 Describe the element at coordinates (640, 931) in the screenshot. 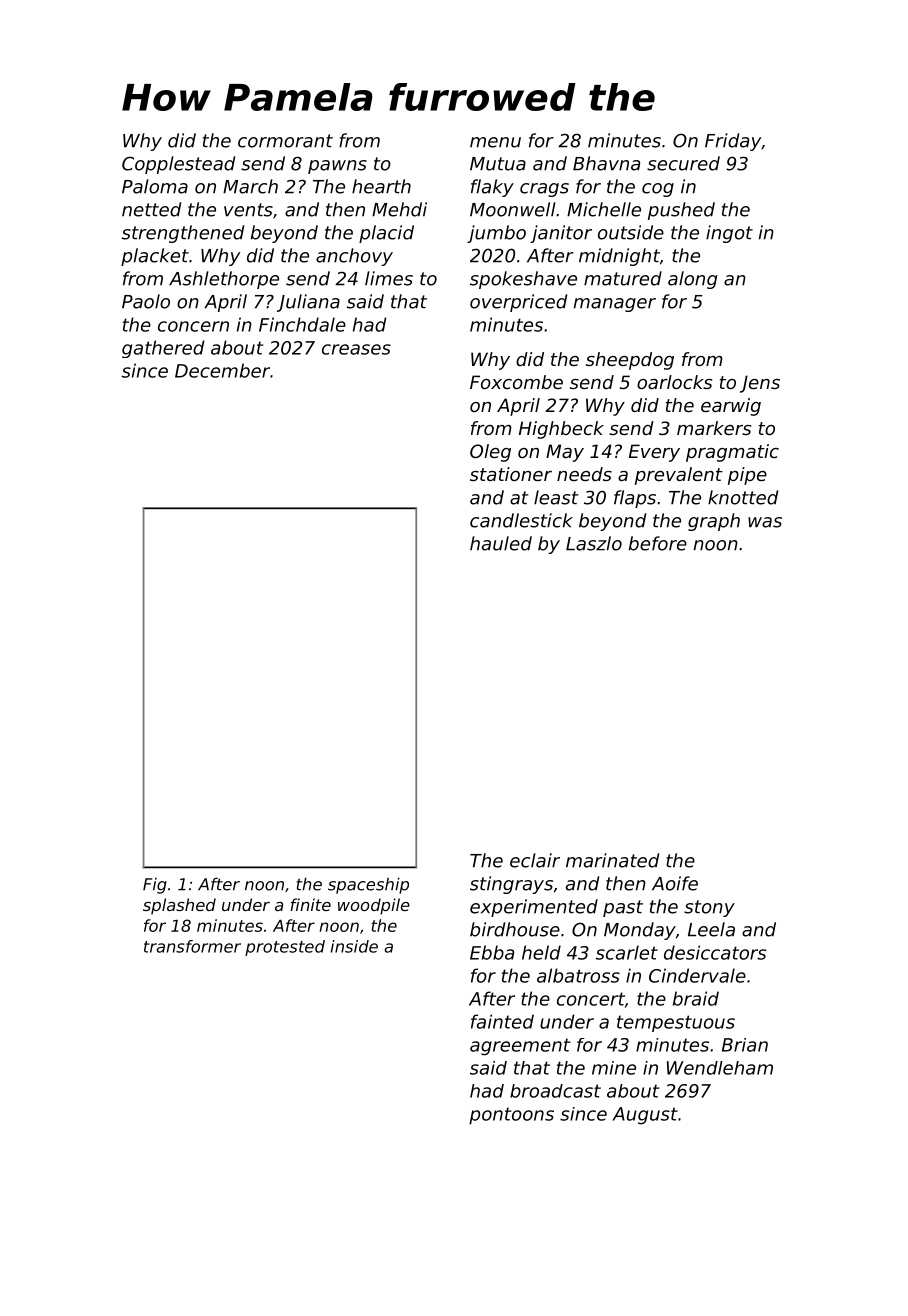

I see `Monday` at that location.
